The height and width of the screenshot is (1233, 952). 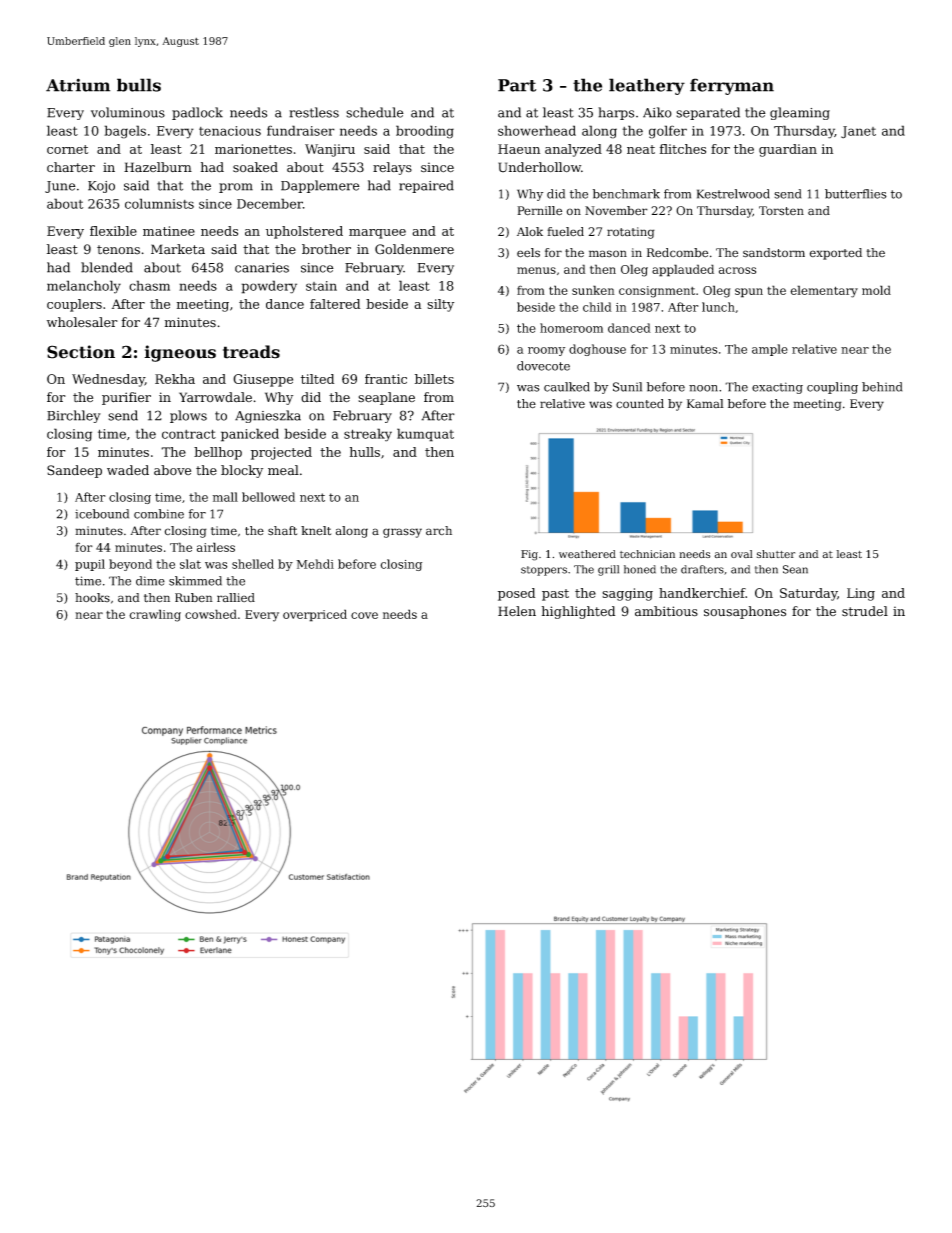 What do you see at coordinates (640, 404) in the screenshot?
I see `counted` at bounding box center [640, 404].
